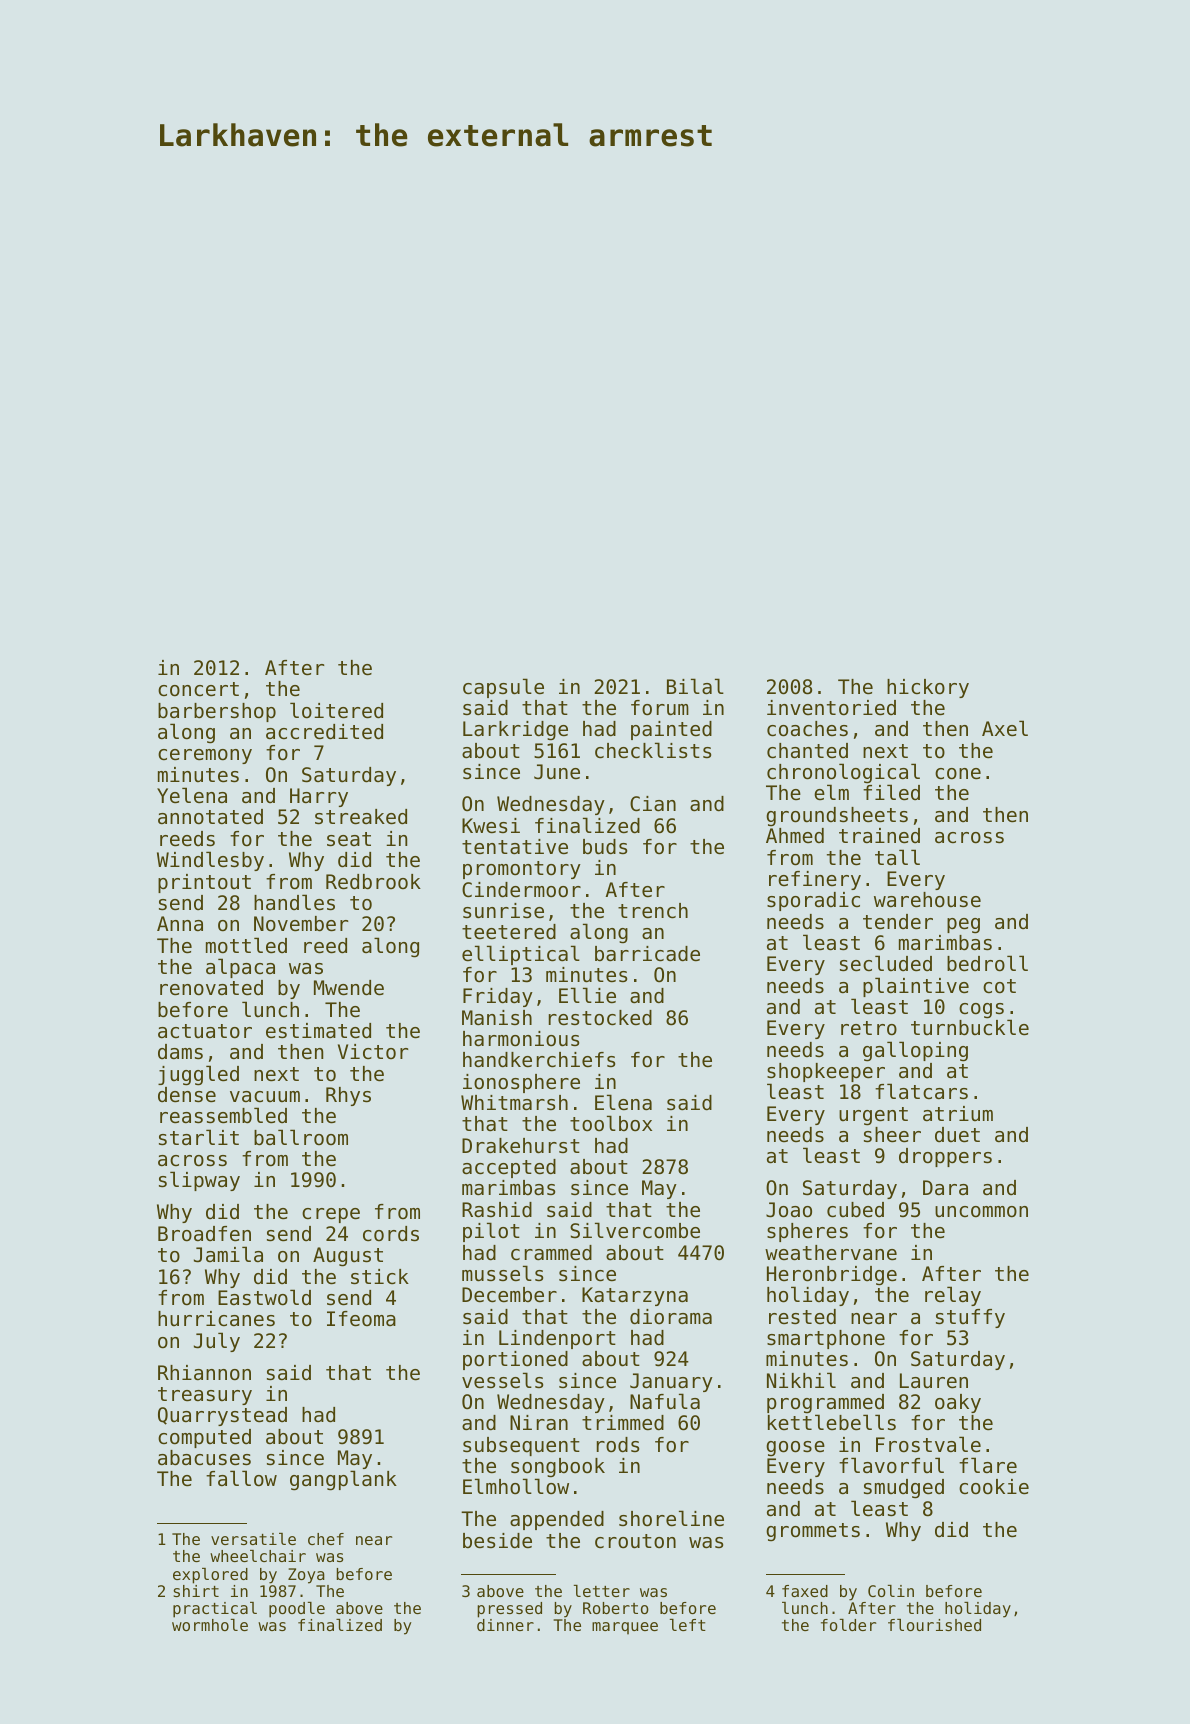 The width and height of the screenshot is (1190, 1724). I want to click on toolbox, so click(611, 1123).
